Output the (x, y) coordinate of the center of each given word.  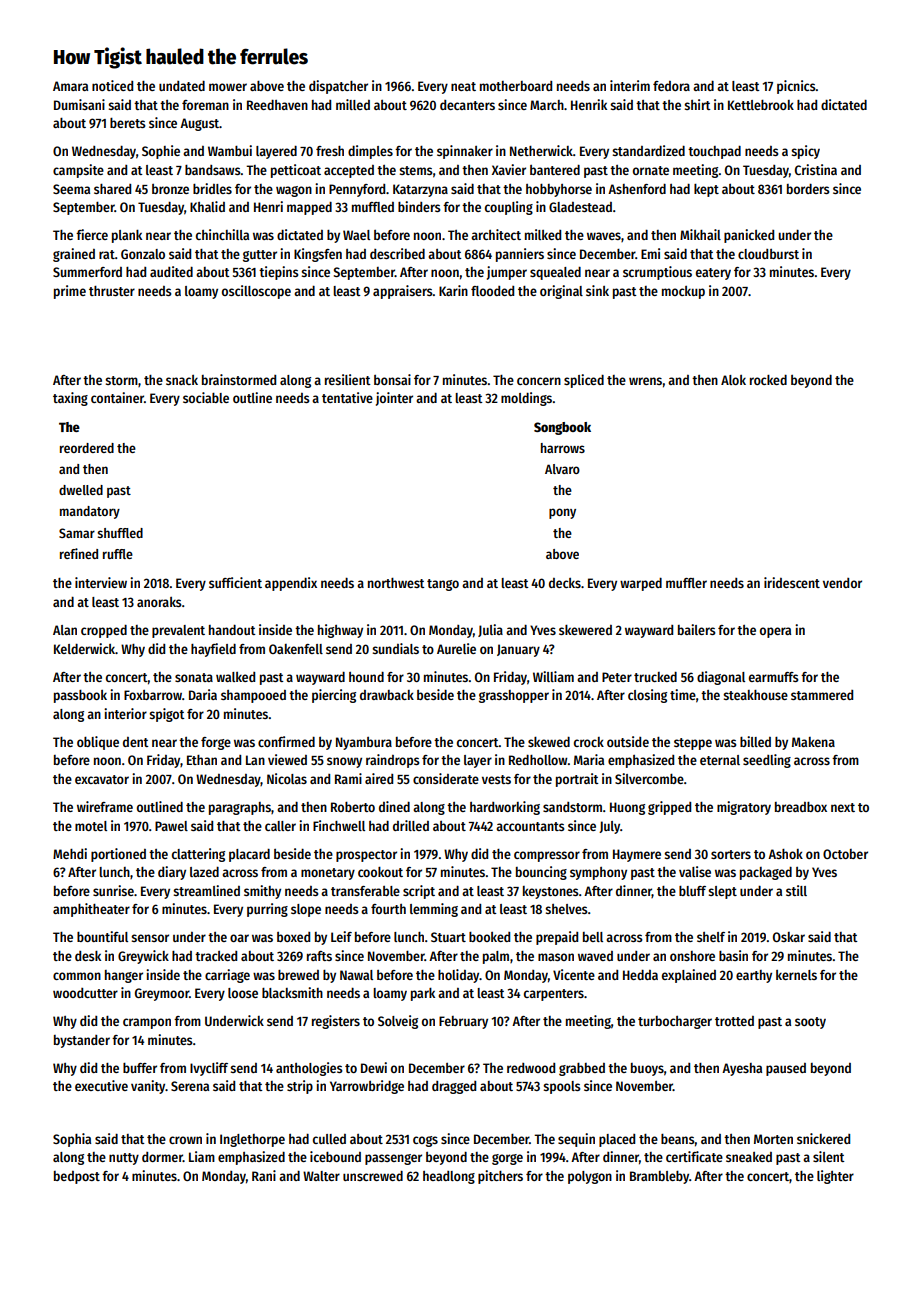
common (77, 976)
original (561, 292)
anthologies (309, 1069)
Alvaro (562, 469)
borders (808, 189)
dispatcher (338, 87)
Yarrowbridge (367, 1087)
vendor (842, 583)
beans (678, 1139)
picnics (796, 87)
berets (128, 123)
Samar (77, 533)
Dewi (374, 1067)
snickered (823, 1138)
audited (171, 271)
